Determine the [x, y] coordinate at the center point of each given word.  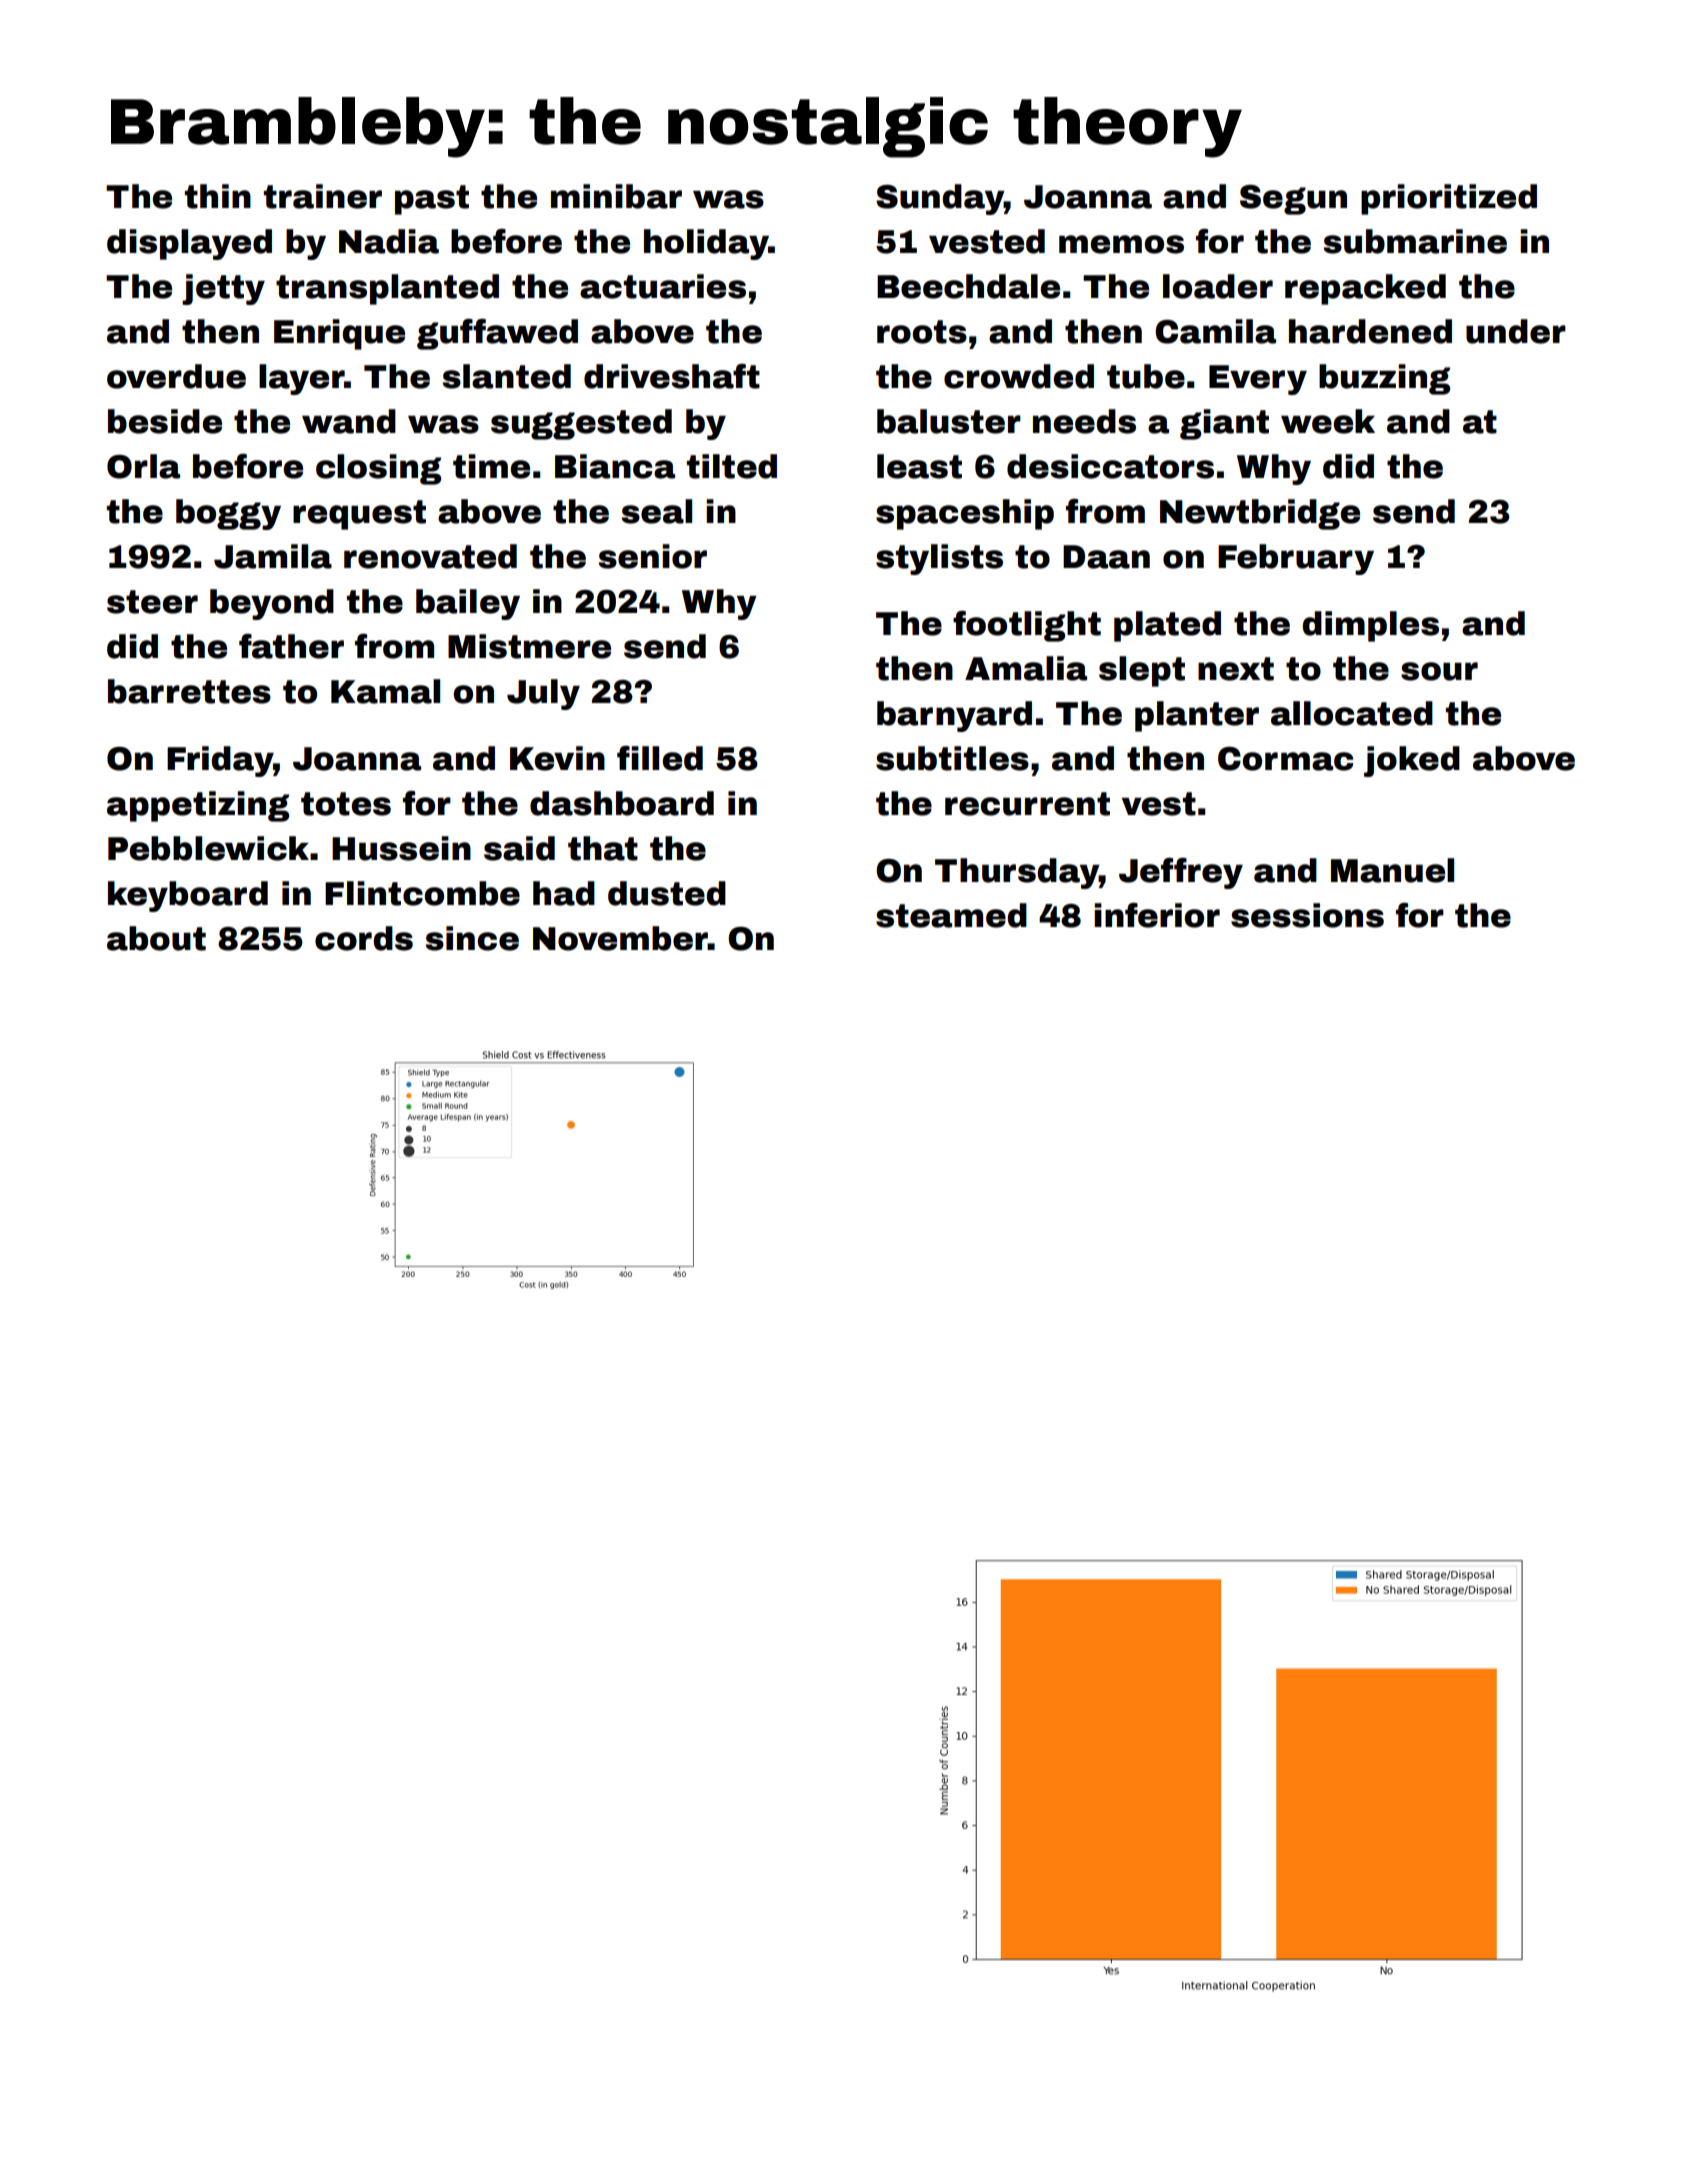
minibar [616, 196]
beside [165, 421]
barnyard [954, 716]
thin [218, 196]
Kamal [385, 691]
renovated [430, 556]
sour [1439, 671]
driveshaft [672, 376]
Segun [1293, 200]
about [156, 938]
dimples [1370, 626]
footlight [1027, 626]
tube [1146, 376]
